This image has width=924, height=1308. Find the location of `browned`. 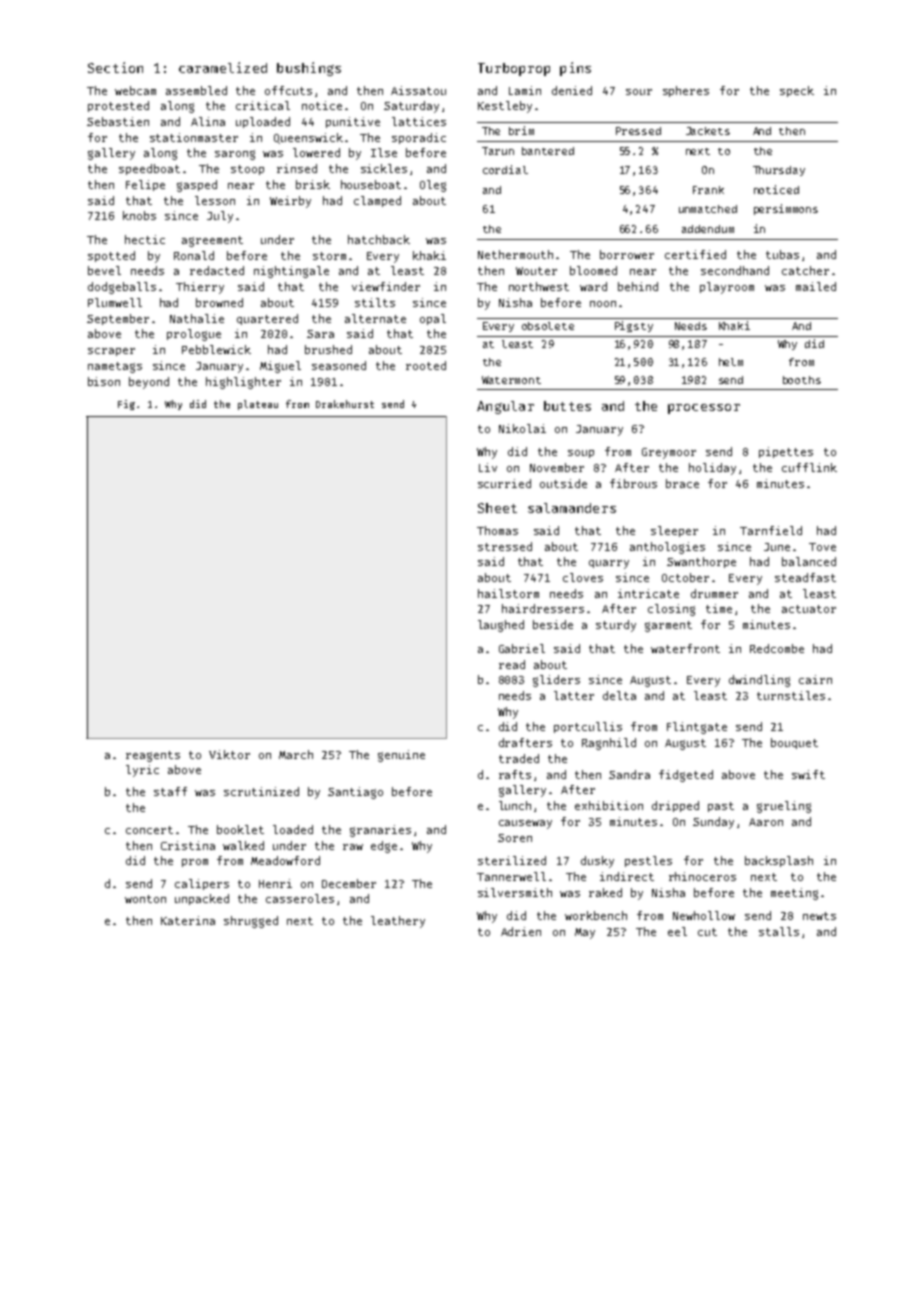

browned is located at coordinates (219, 302).
